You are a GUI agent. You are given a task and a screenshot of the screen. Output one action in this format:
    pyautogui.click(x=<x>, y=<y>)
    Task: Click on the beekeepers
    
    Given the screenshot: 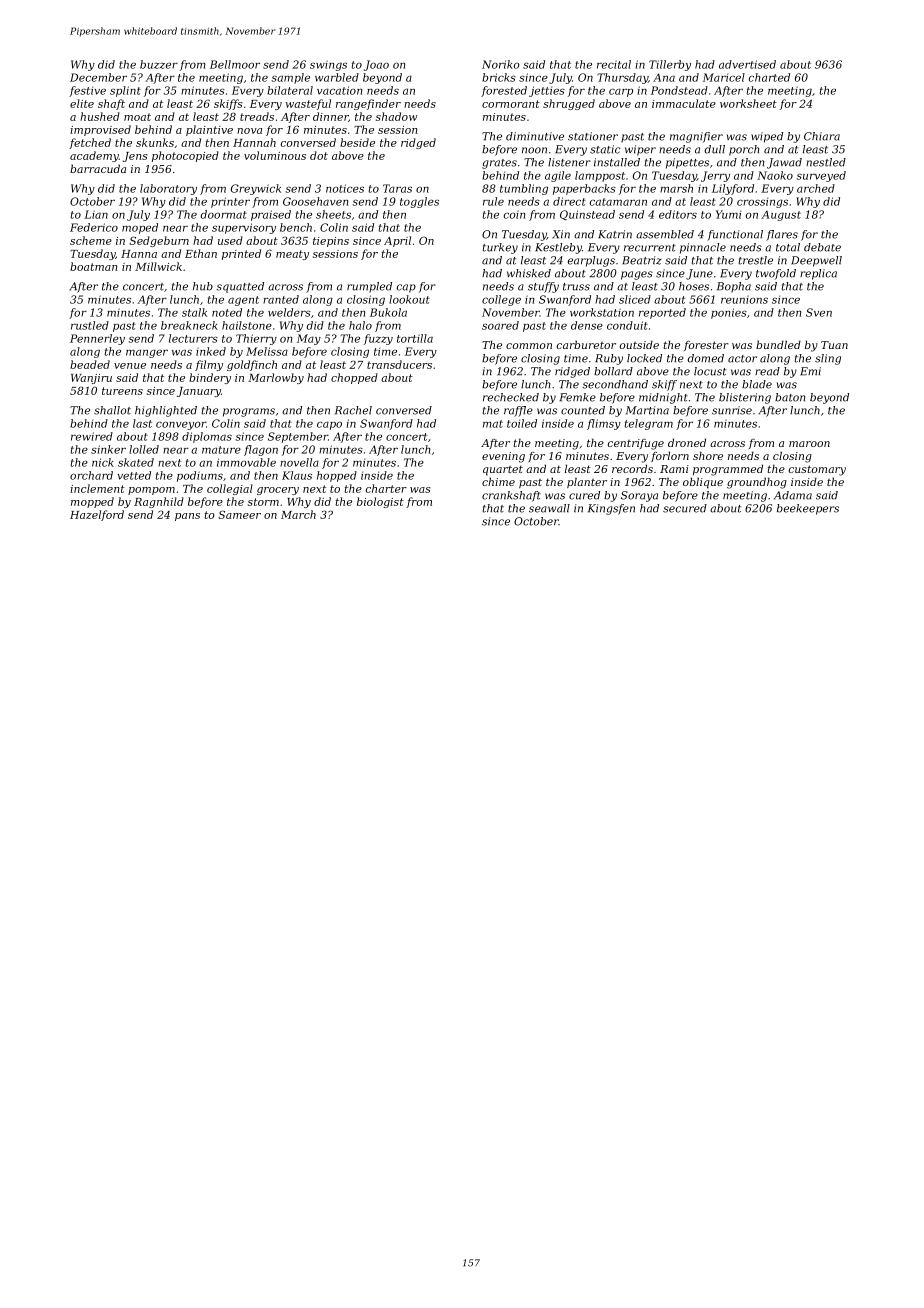 What is the action you would take?
    pyautogui.click(x=808, y=509)
